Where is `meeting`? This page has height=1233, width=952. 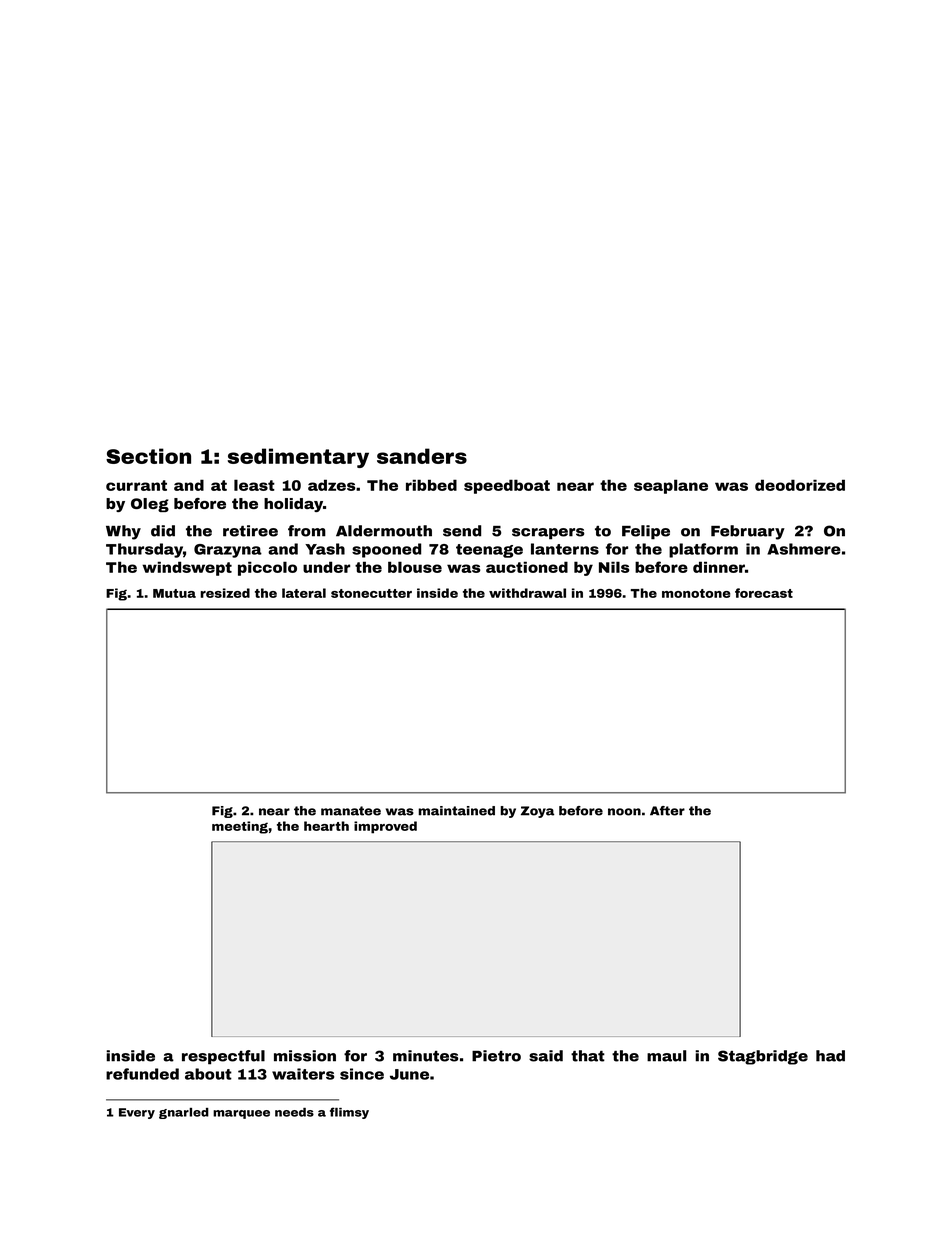
meeting is located at coordinates (240, 827).
